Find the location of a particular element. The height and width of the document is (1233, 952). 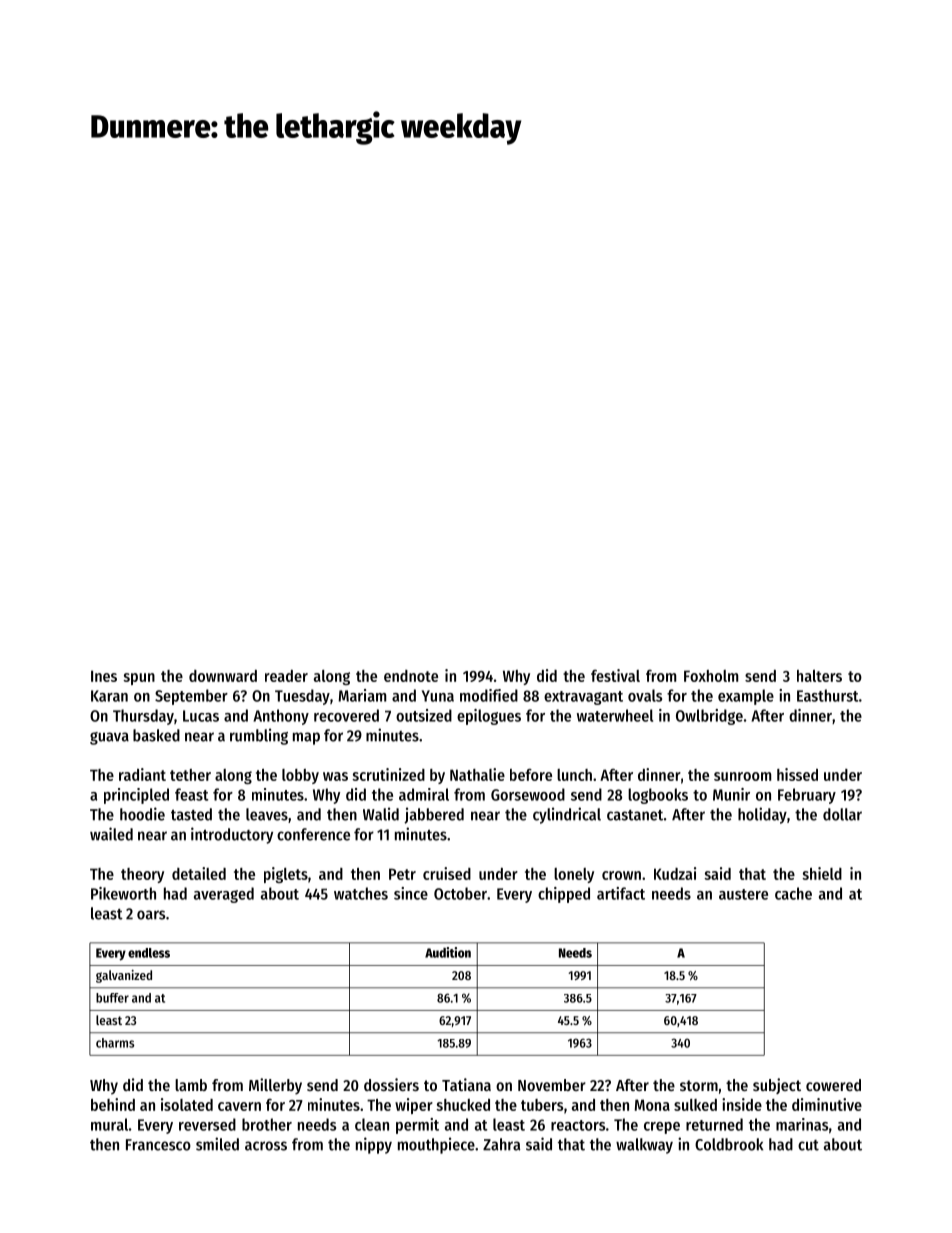

wailed is located at coordinates (111, 834).
